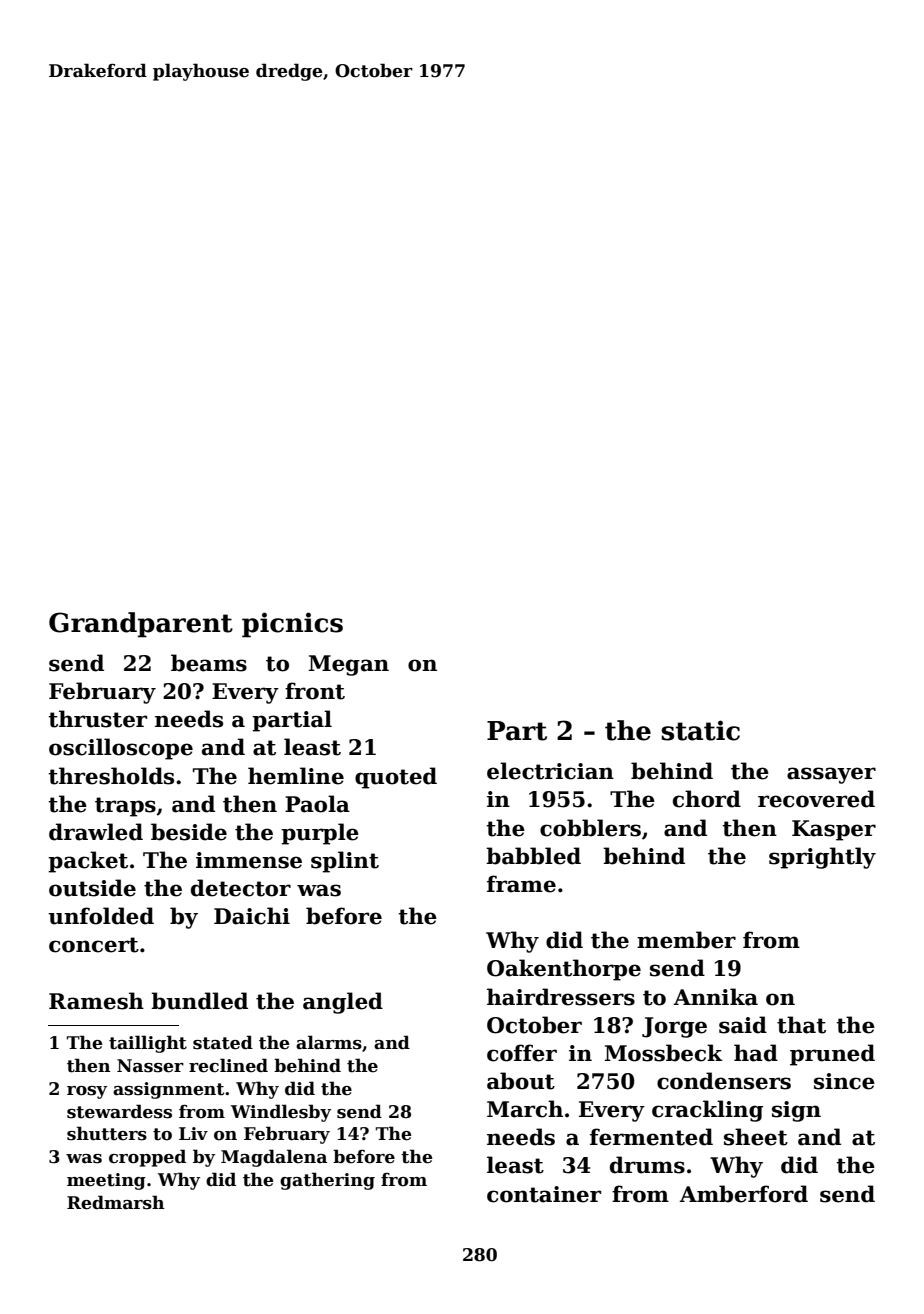  What do you see at coordinates (141, 625) in the page?
I see `Grandparent` at bounding box center [141, 625].
